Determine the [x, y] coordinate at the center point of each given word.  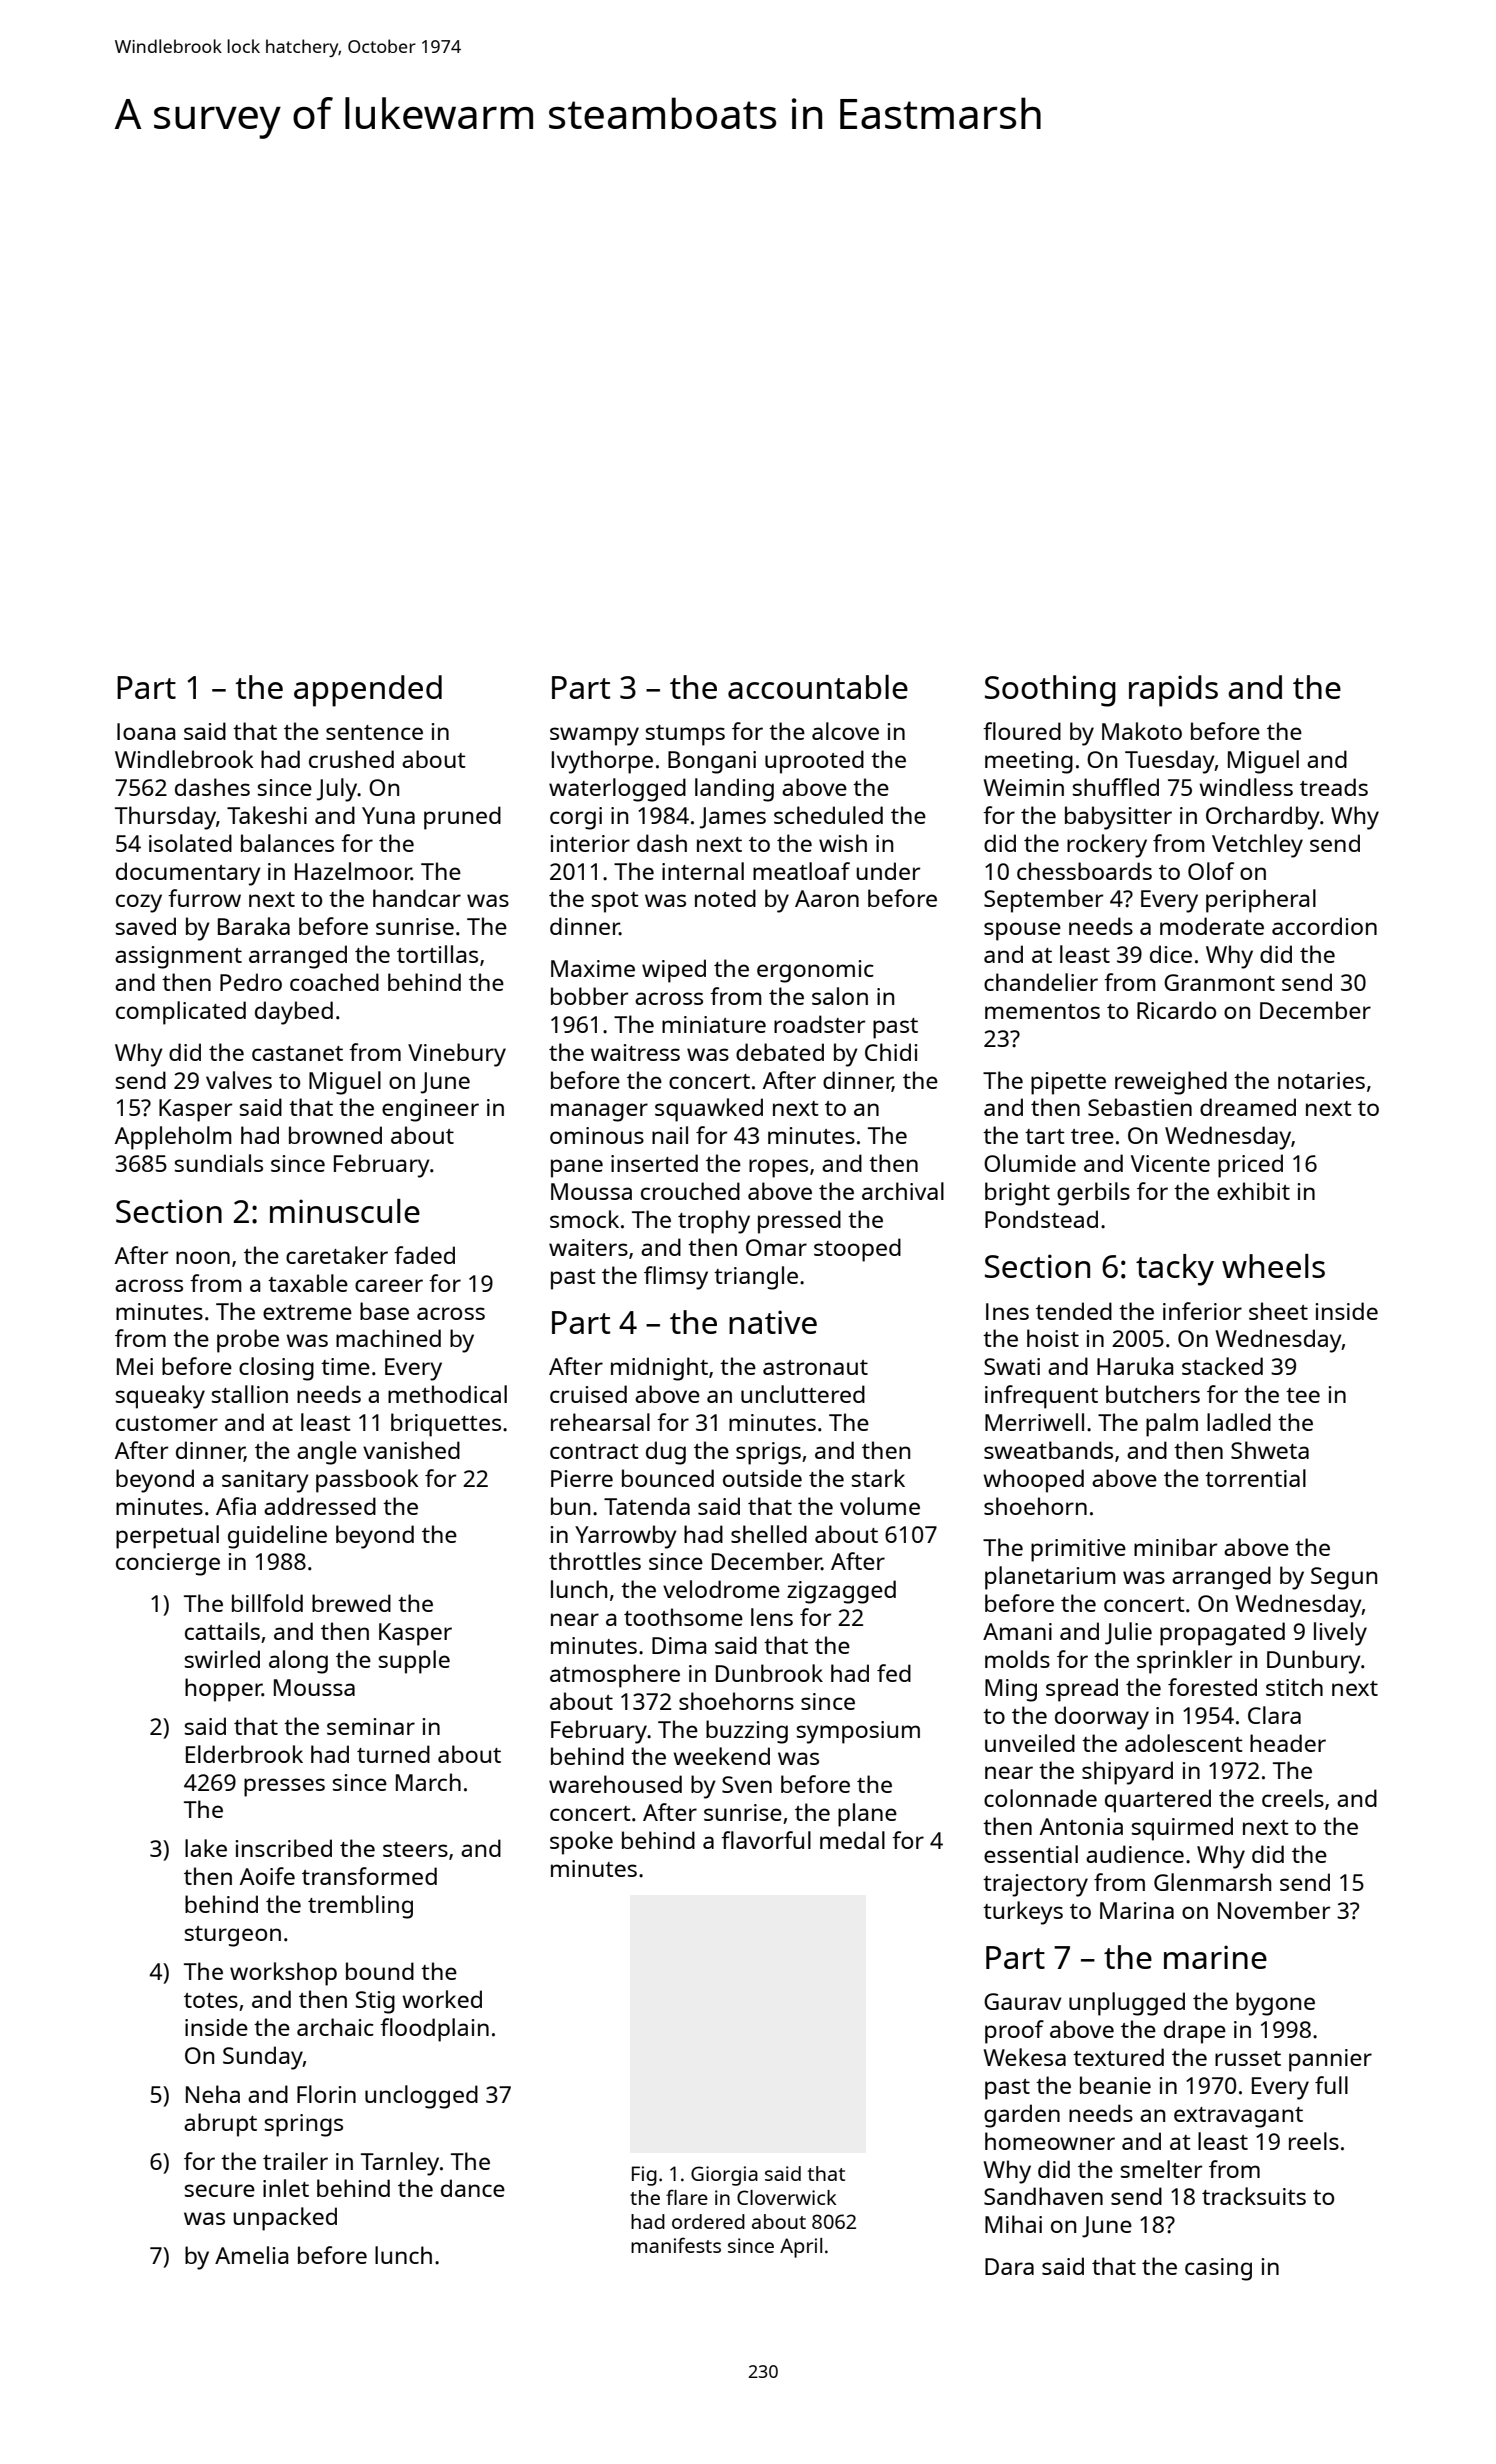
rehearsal [600, 1422]
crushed [351, 759]
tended [1074, 1311]
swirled [222, 1659]
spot [615, 902]
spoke [581, 1843]
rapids [1173, 691]
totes [211, 2000]
